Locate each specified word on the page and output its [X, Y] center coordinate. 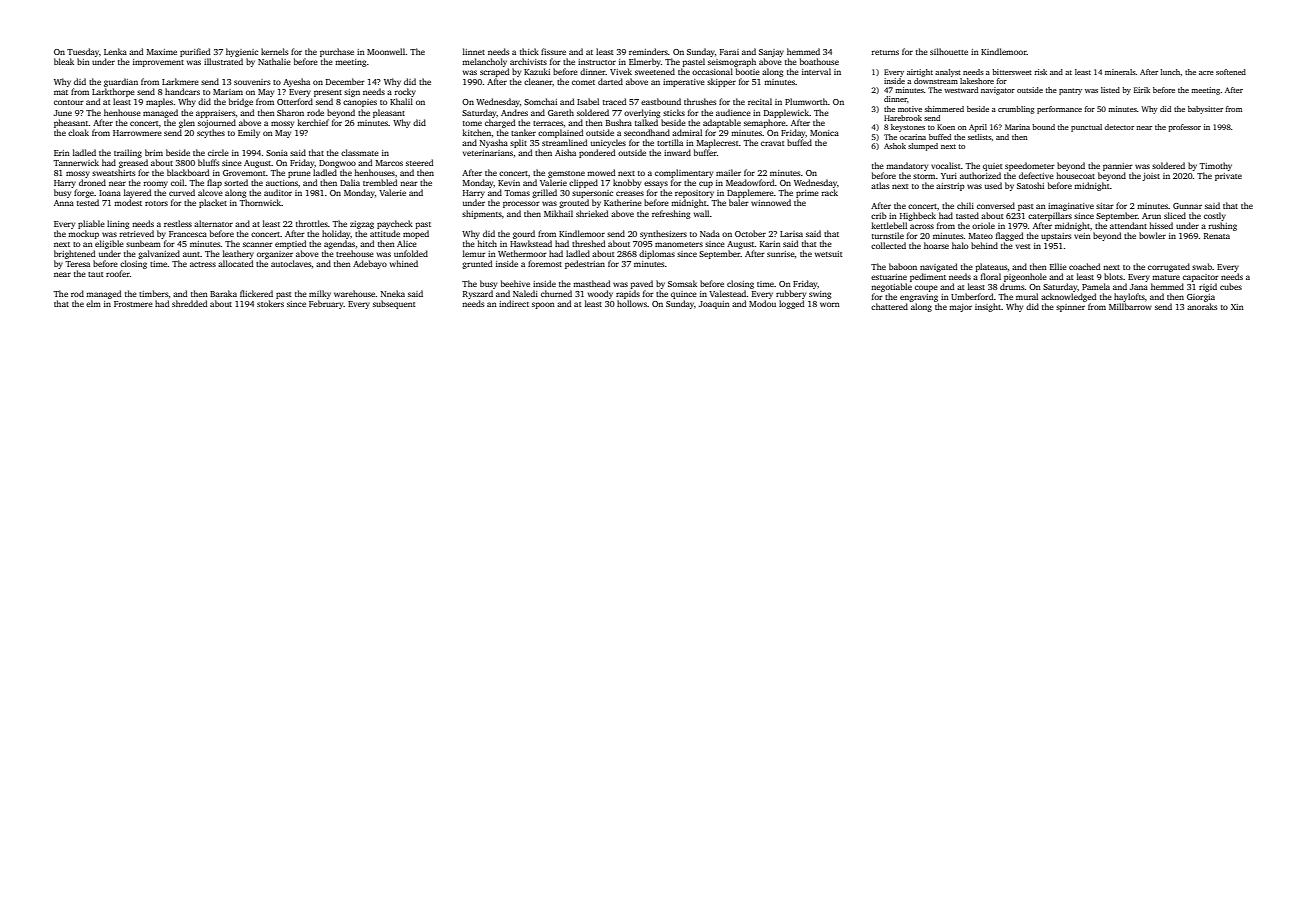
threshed [588, 243]
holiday [336, 234]
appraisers [215, 114]
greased [133, 163]
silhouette [949, 51]
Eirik [1142, 90]
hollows [632, 303]
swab [1202, 266]
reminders [648, 51]
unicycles [608, 143]
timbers [153, 293]
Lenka [115, 51]
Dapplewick [786, 113]
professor [1185, 128]
